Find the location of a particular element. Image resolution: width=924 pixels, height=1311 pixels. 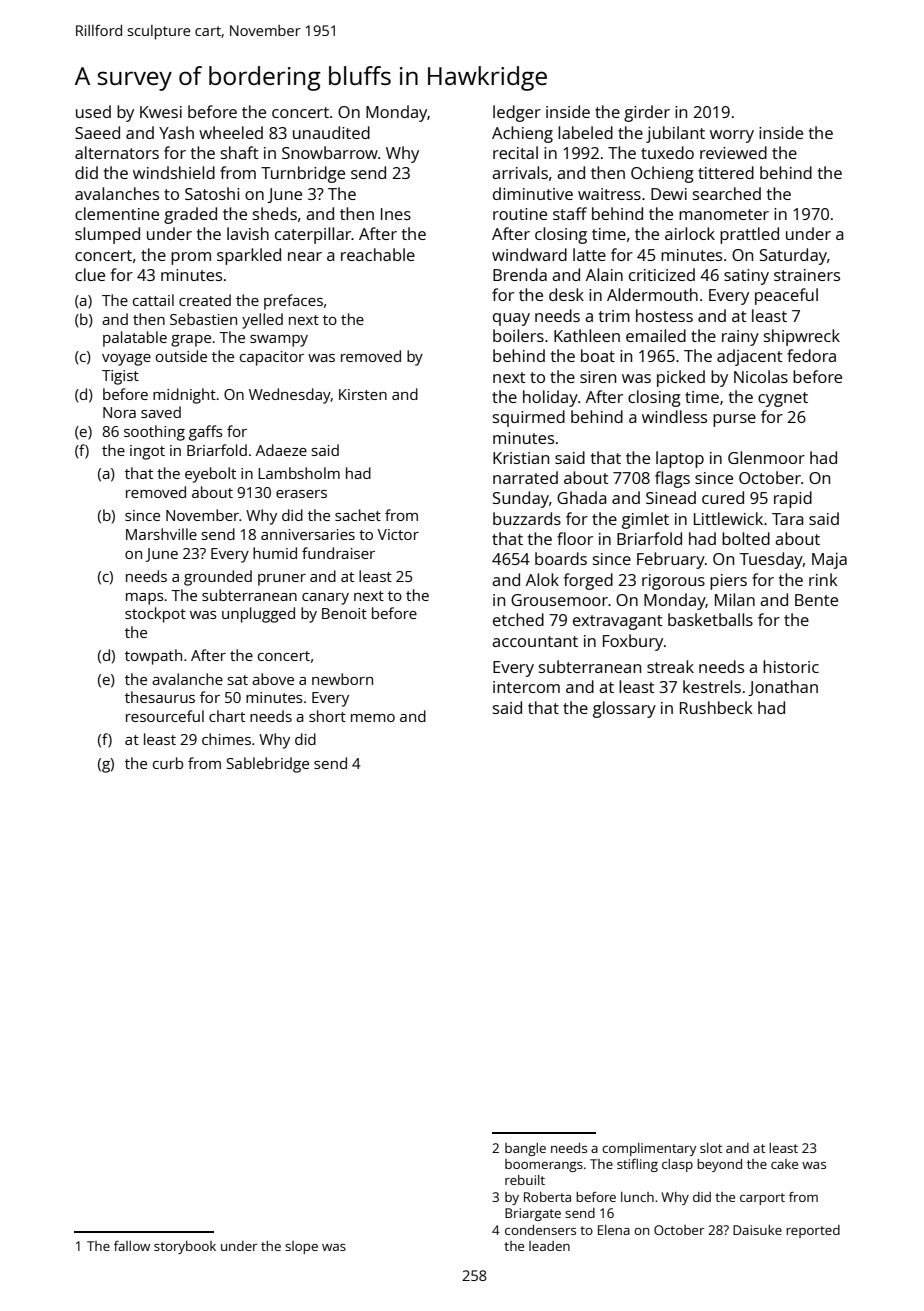

curb is located at coordinates (168, 763).
